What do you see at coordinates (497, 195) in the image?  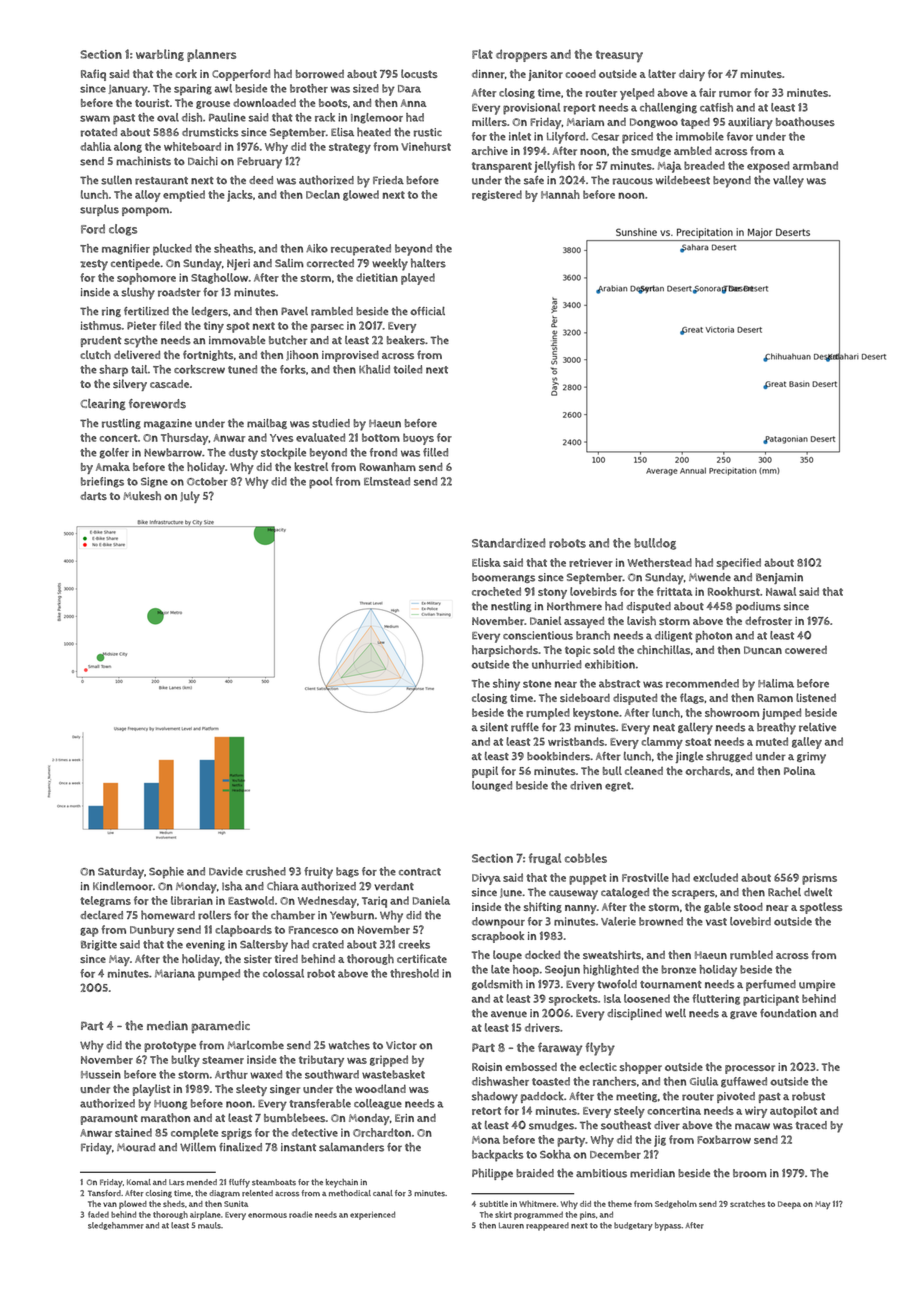 I see `registered` at bounding box center [497, 195].
